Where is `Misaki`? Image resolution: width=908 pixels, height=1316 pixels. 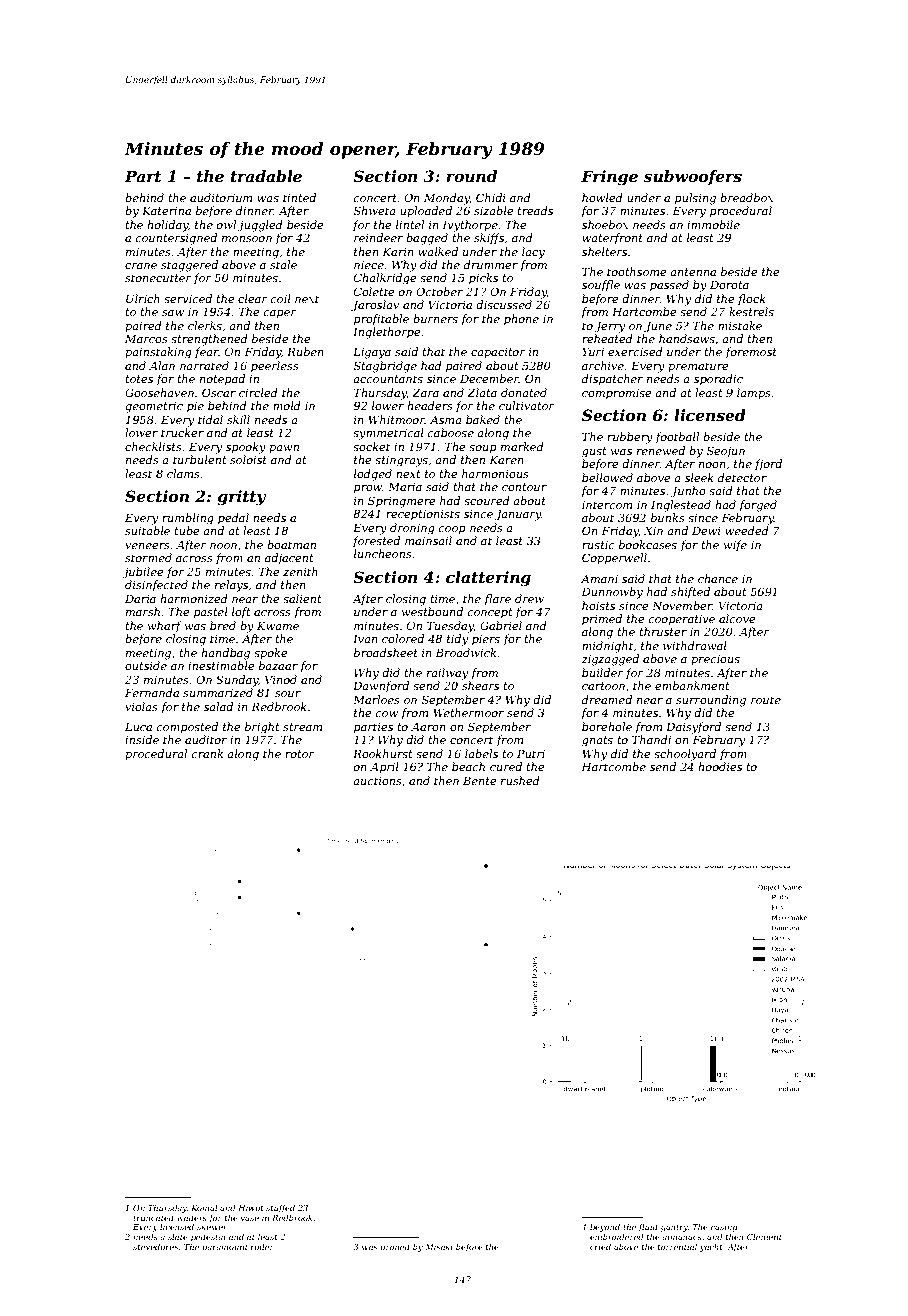
Misaki is located at coordinates (439, 1247).
